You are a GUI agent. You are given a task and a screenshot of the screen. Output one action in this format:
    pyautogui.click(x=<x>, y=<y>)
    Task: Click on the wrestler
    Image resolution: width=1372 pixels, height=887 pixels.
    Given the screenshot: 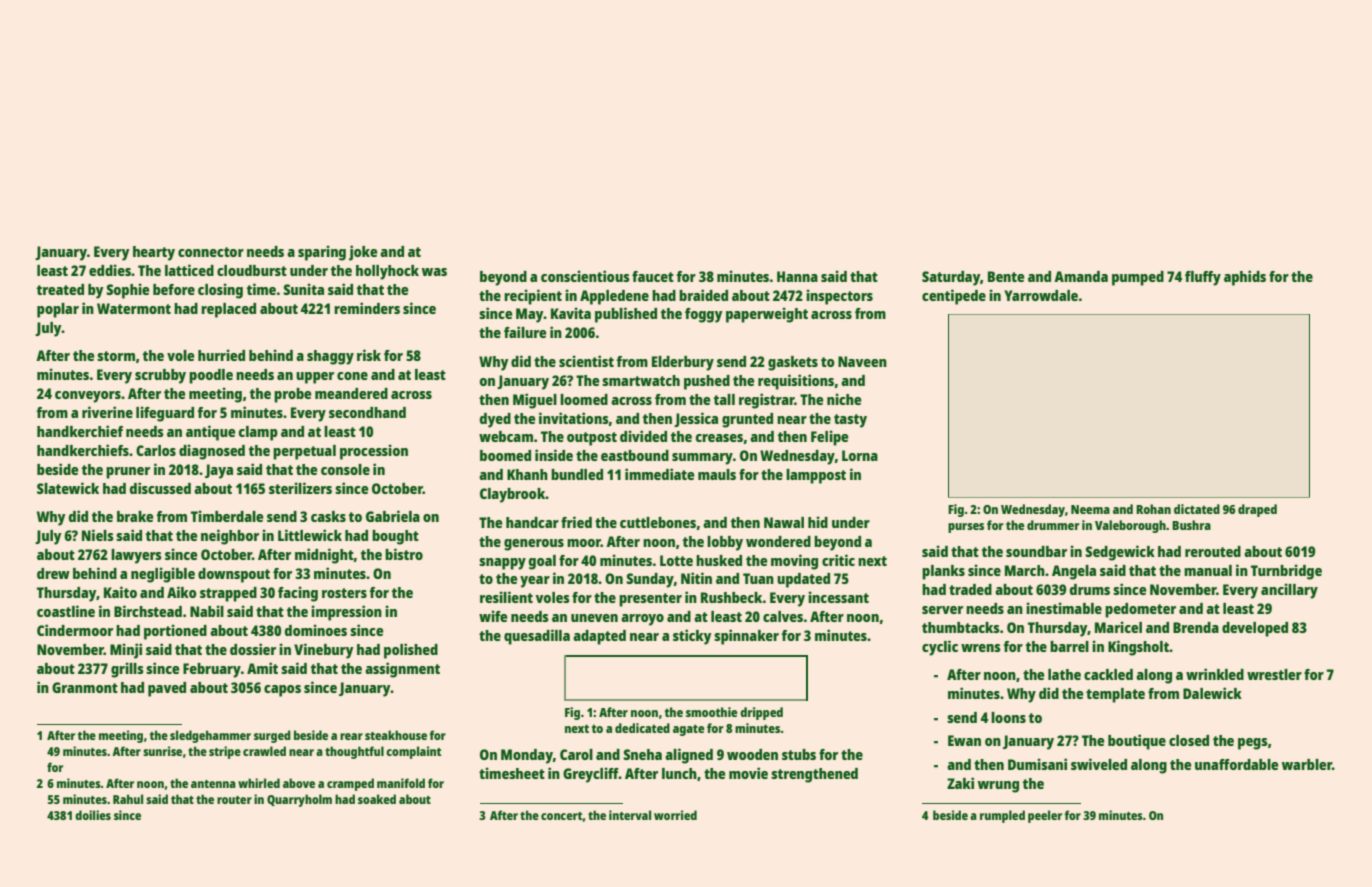 What is the action you would take?
    pyautogui.click(x=1274, y=674)
